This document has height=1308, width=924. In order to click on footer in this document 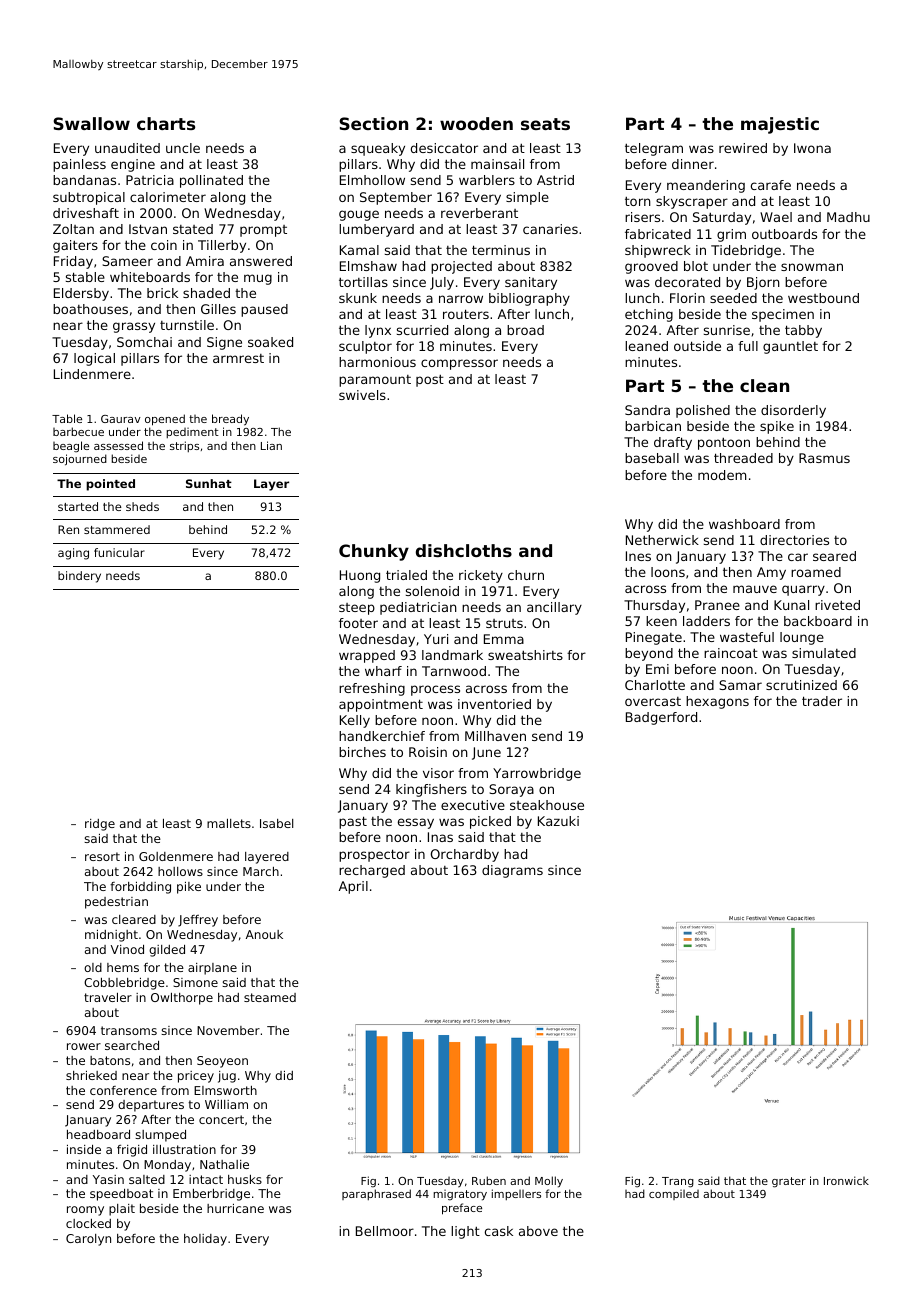, I will do `click(358, 623)`.
